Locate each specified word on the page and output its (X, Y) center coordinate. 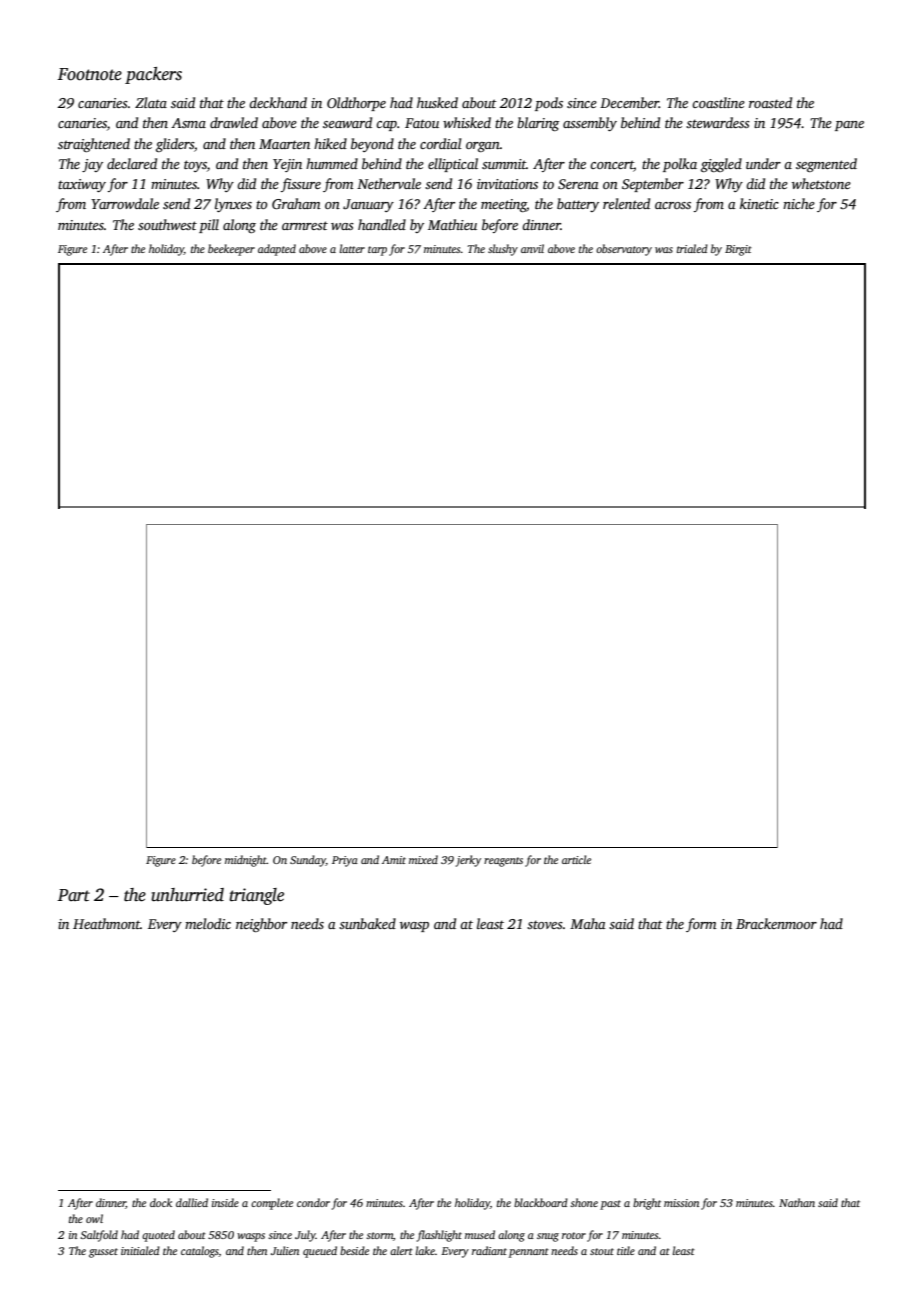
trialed (692, 248)
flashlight (439, 1236)
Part (73, 895)
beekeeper (231, 250)
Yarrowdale (125, 203)
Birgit (738, 250)
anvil (532, 248)
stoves (545, 924)
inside (225, 1202)
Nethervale (389, 183)
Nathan (797, 1202)
